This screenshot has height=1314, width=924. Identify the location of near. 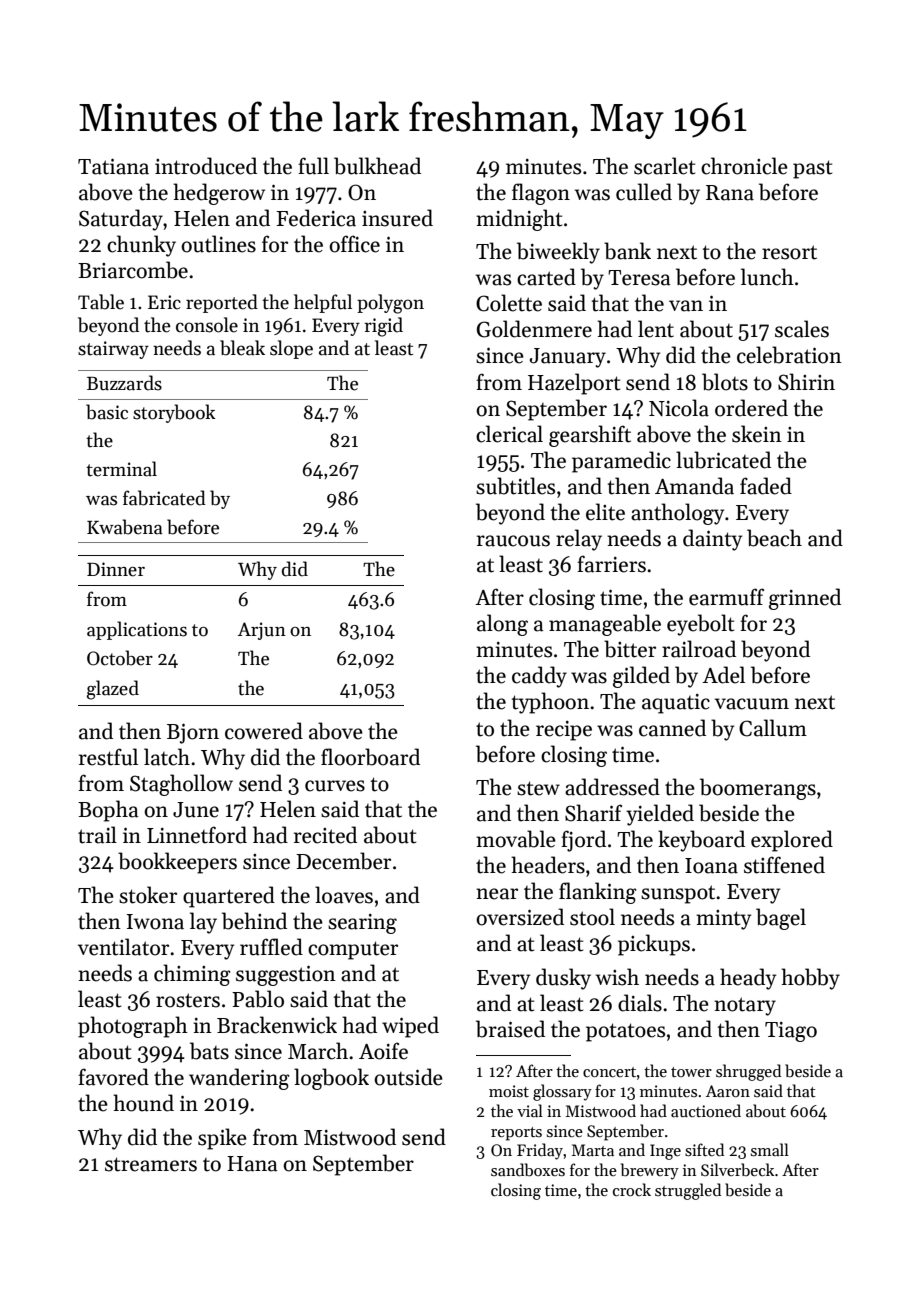
(497, 894).
